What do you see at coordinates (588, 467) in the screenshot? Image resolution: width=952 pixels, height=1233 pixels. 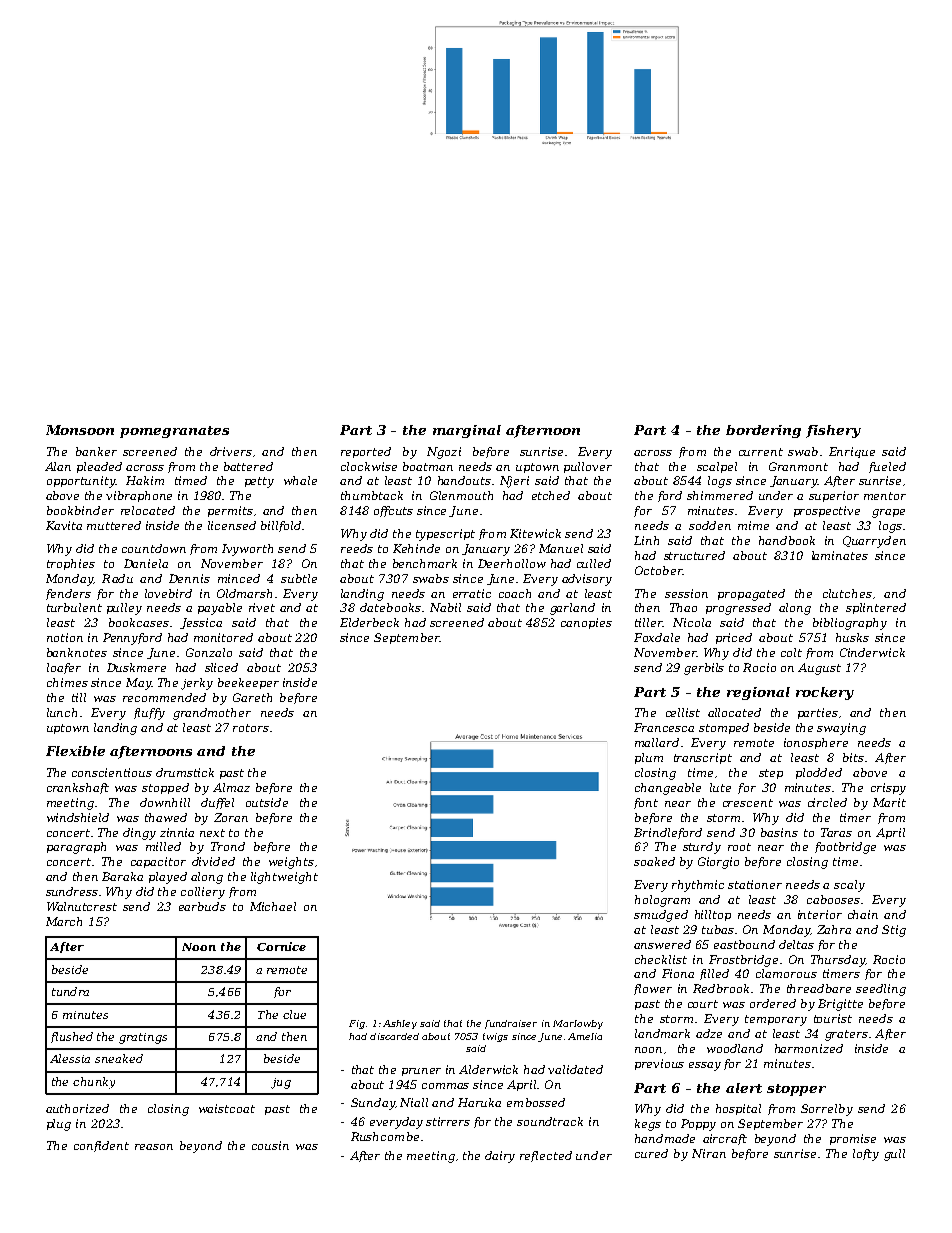 I see `pullover` at bounding box center [588, 467].
